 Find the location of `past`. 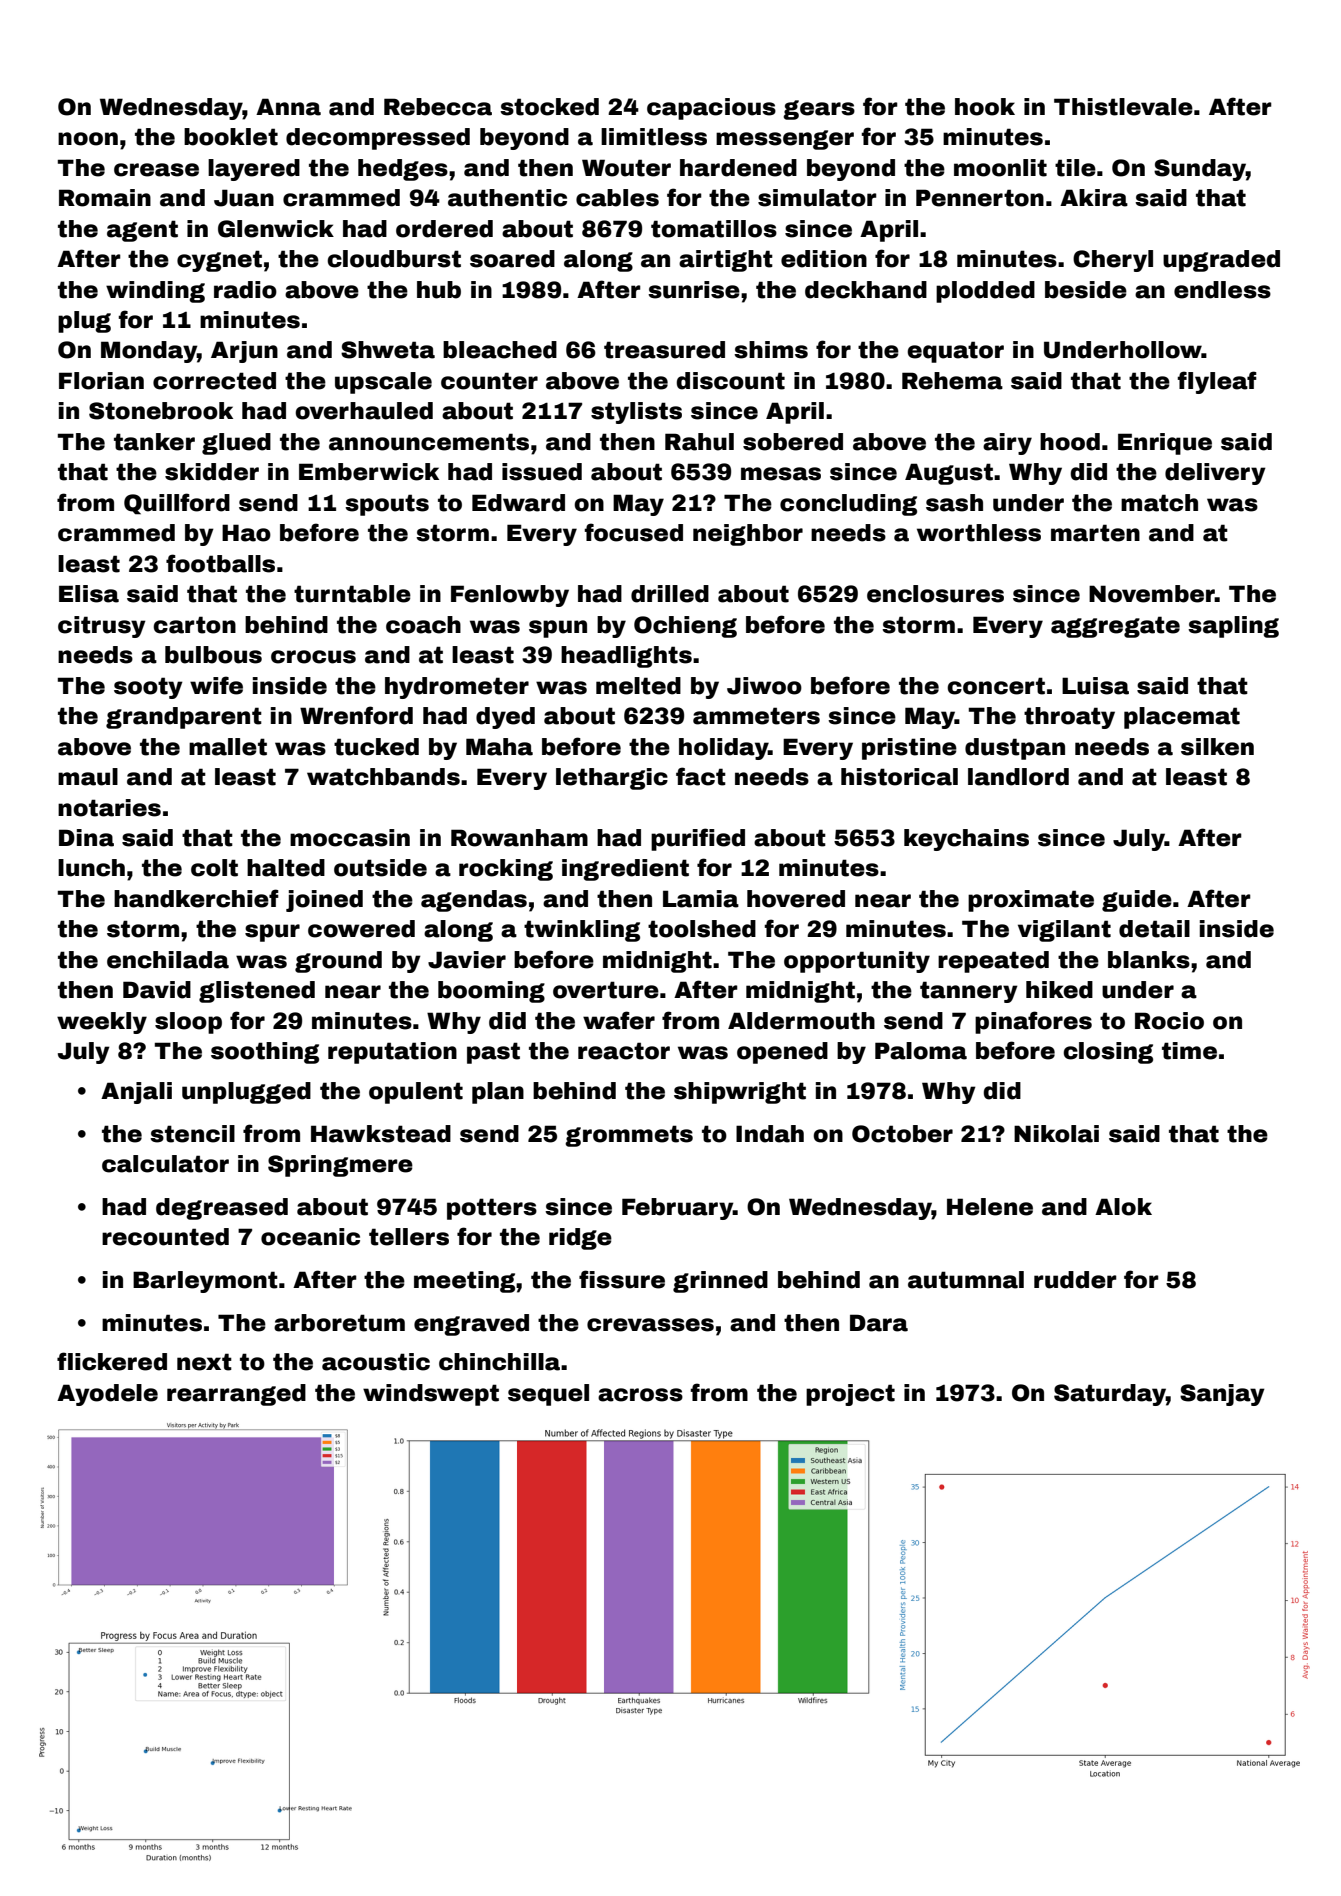

past is located at coordinates (493, 1053).
